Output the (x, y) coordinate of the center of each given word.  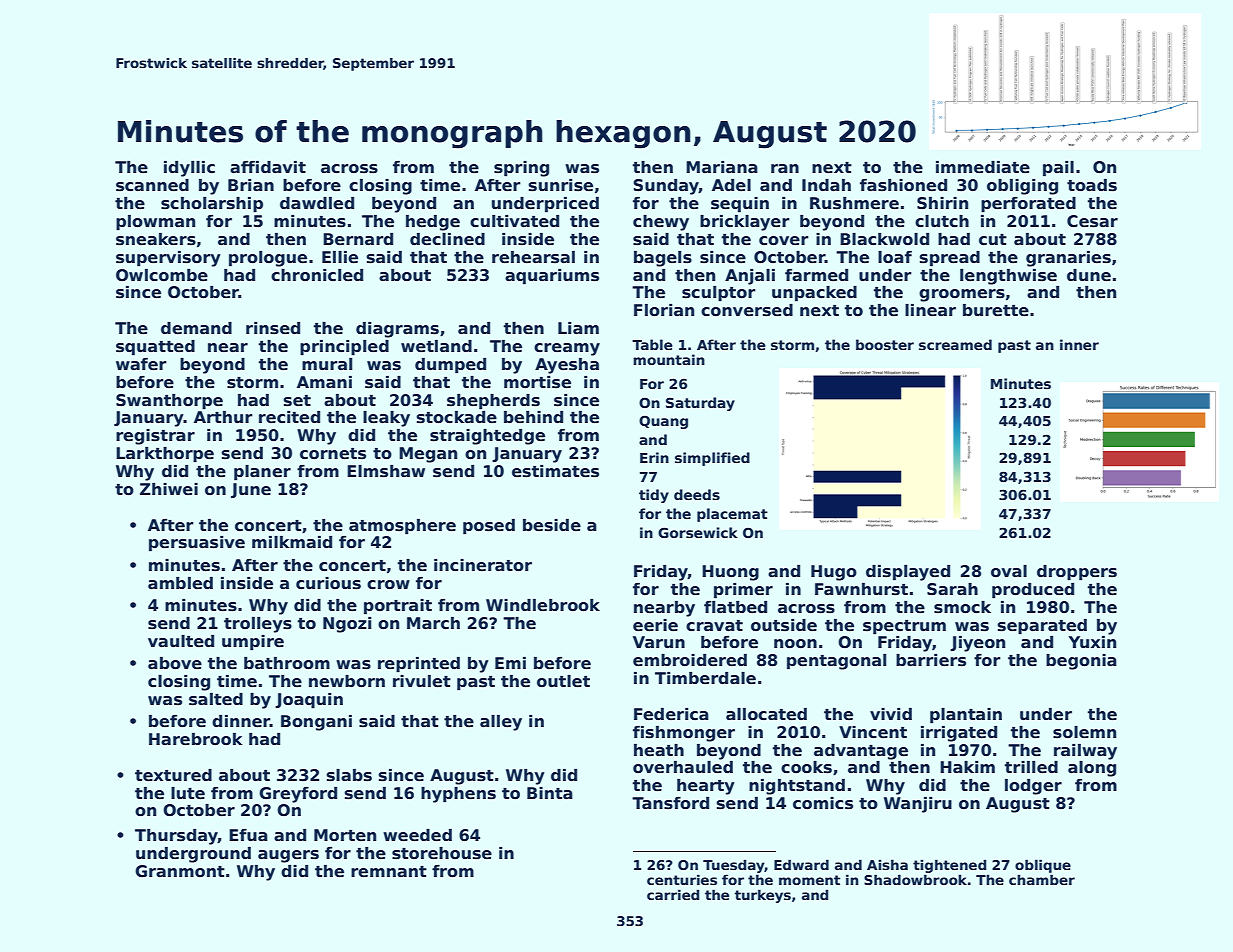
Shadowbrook (915, 879)
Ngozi (347, 625)
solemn (1084, 732)
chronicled (317, 275)
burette (996, 310)
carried (673, 894)
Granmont (180, 871)
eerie (655, 625)
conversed (747, 310)
